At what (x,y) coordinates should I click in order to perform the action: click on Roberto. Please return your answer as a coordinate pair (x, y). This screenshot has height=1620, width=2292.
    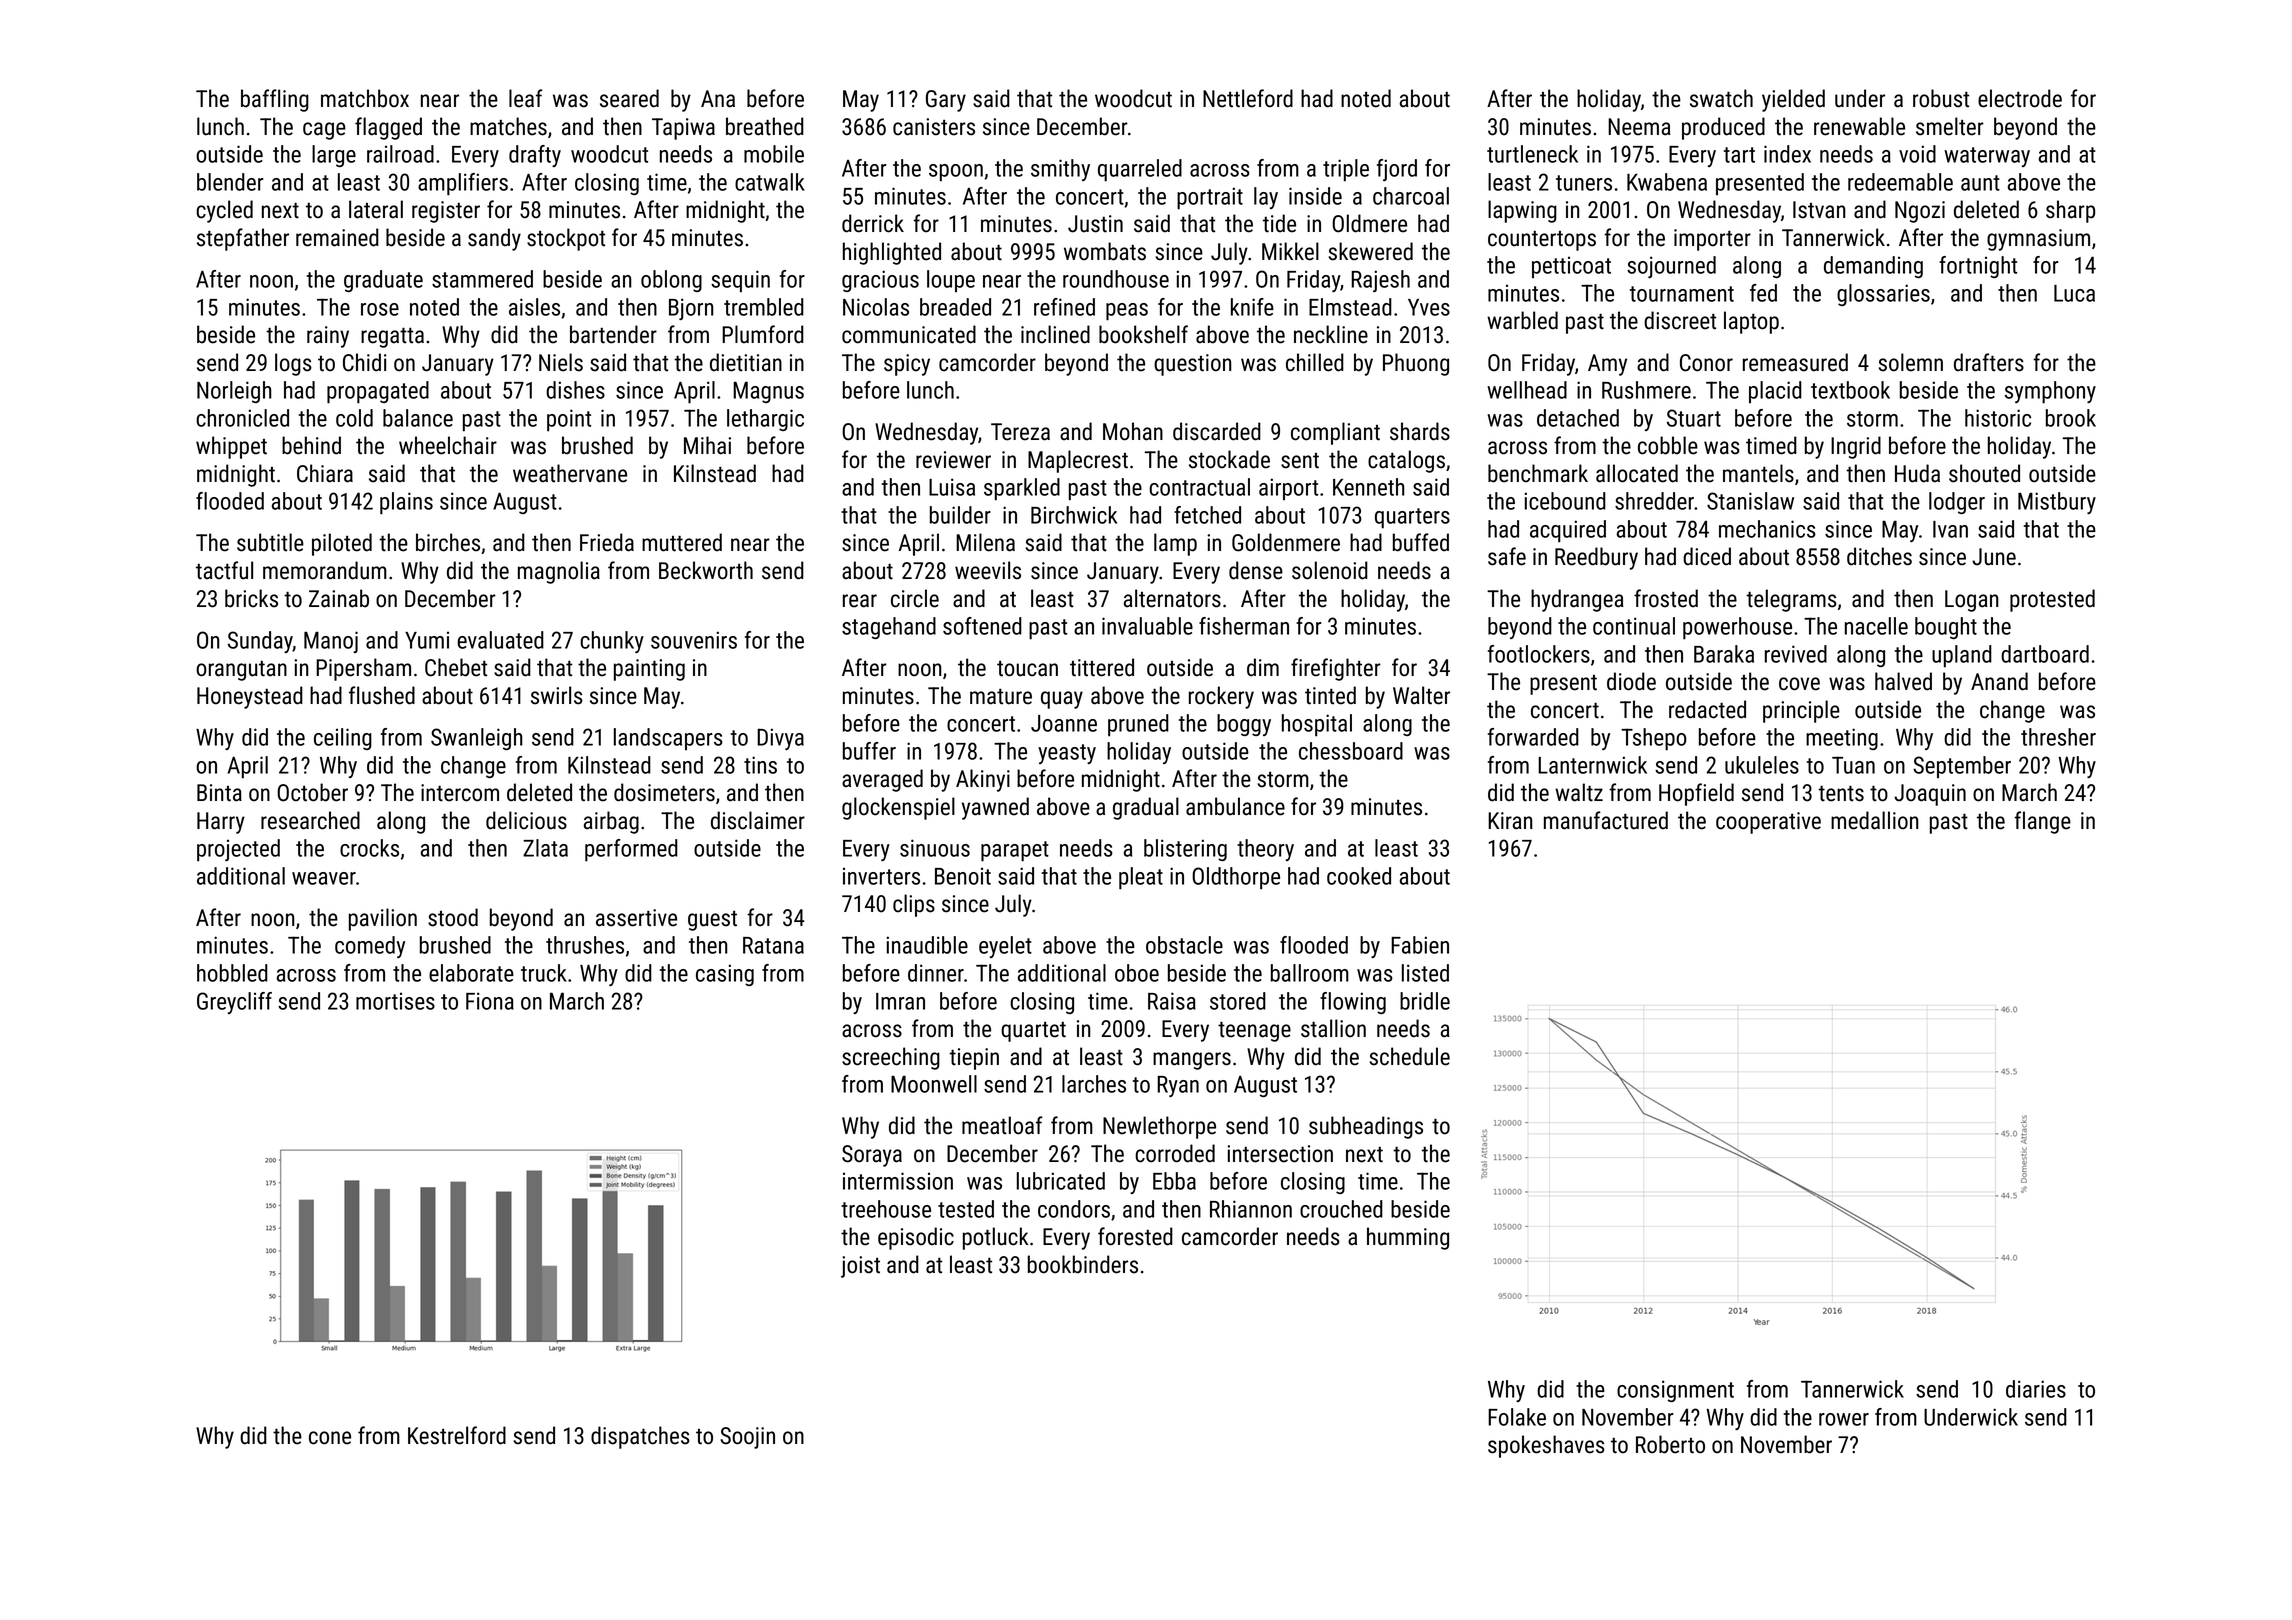
    Looking at the image, I should click on (1670, 1444).
